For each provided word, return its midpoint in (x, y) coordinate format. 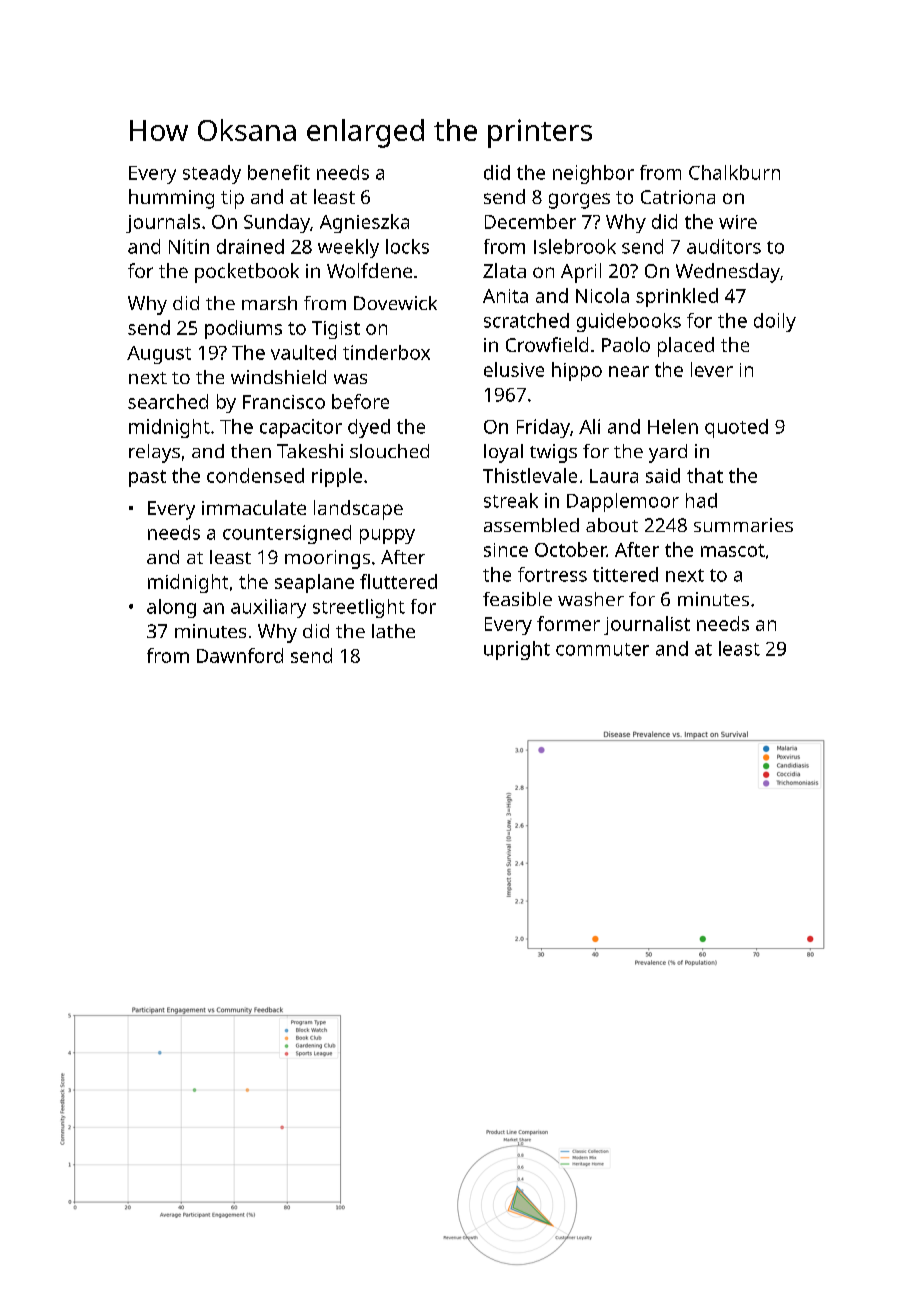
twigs (553, 453)
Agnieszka (364, 223)
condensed (255, 475)
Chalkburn (734, 172)
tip (232, 199)
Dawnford (240, 655)
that (705, 475)
